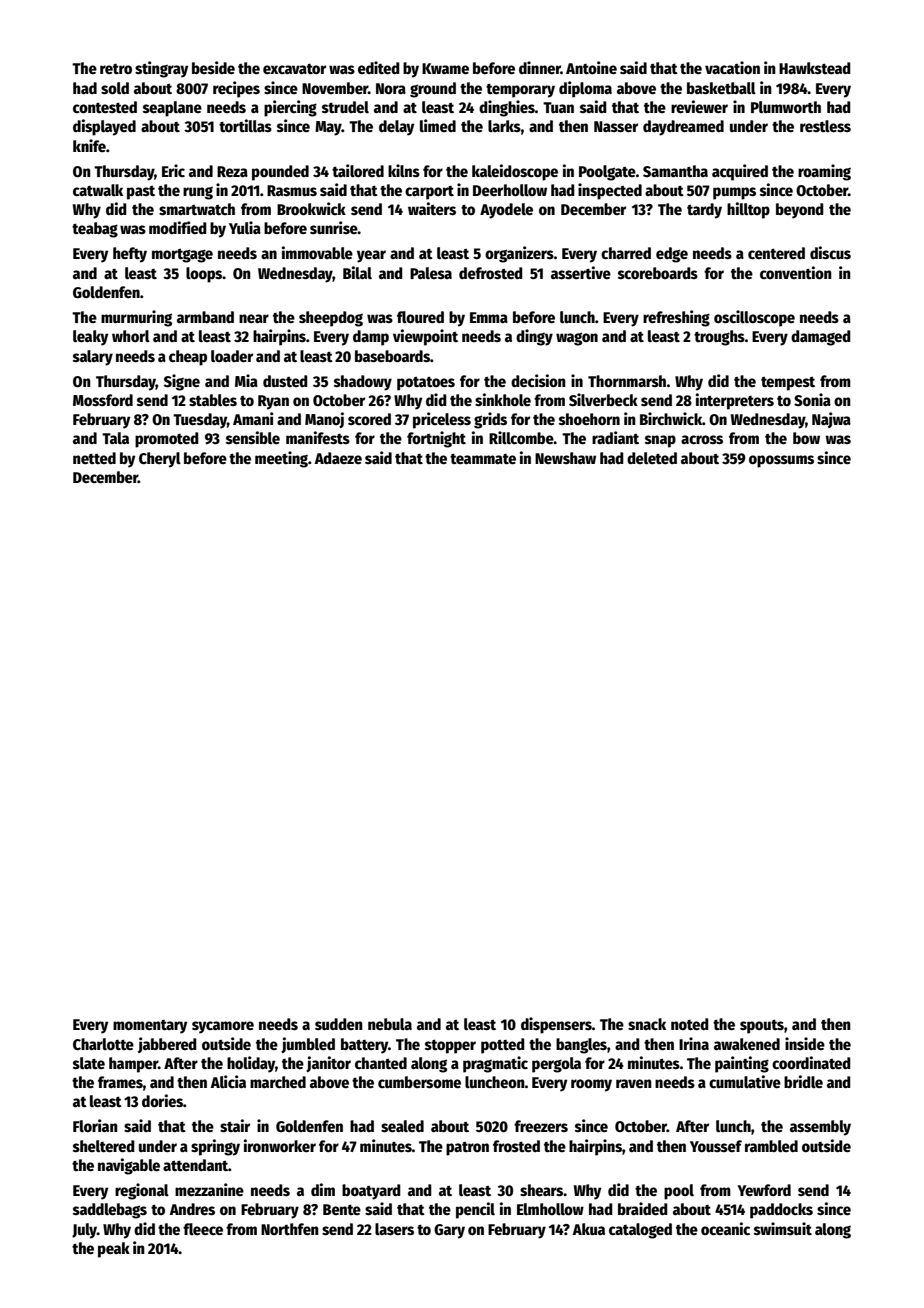 The height and width of the page is (1308, 924). What do you see at coordinates (150, 1027) in the page?
I see `momentary` at bounding box center [150, 1027].
